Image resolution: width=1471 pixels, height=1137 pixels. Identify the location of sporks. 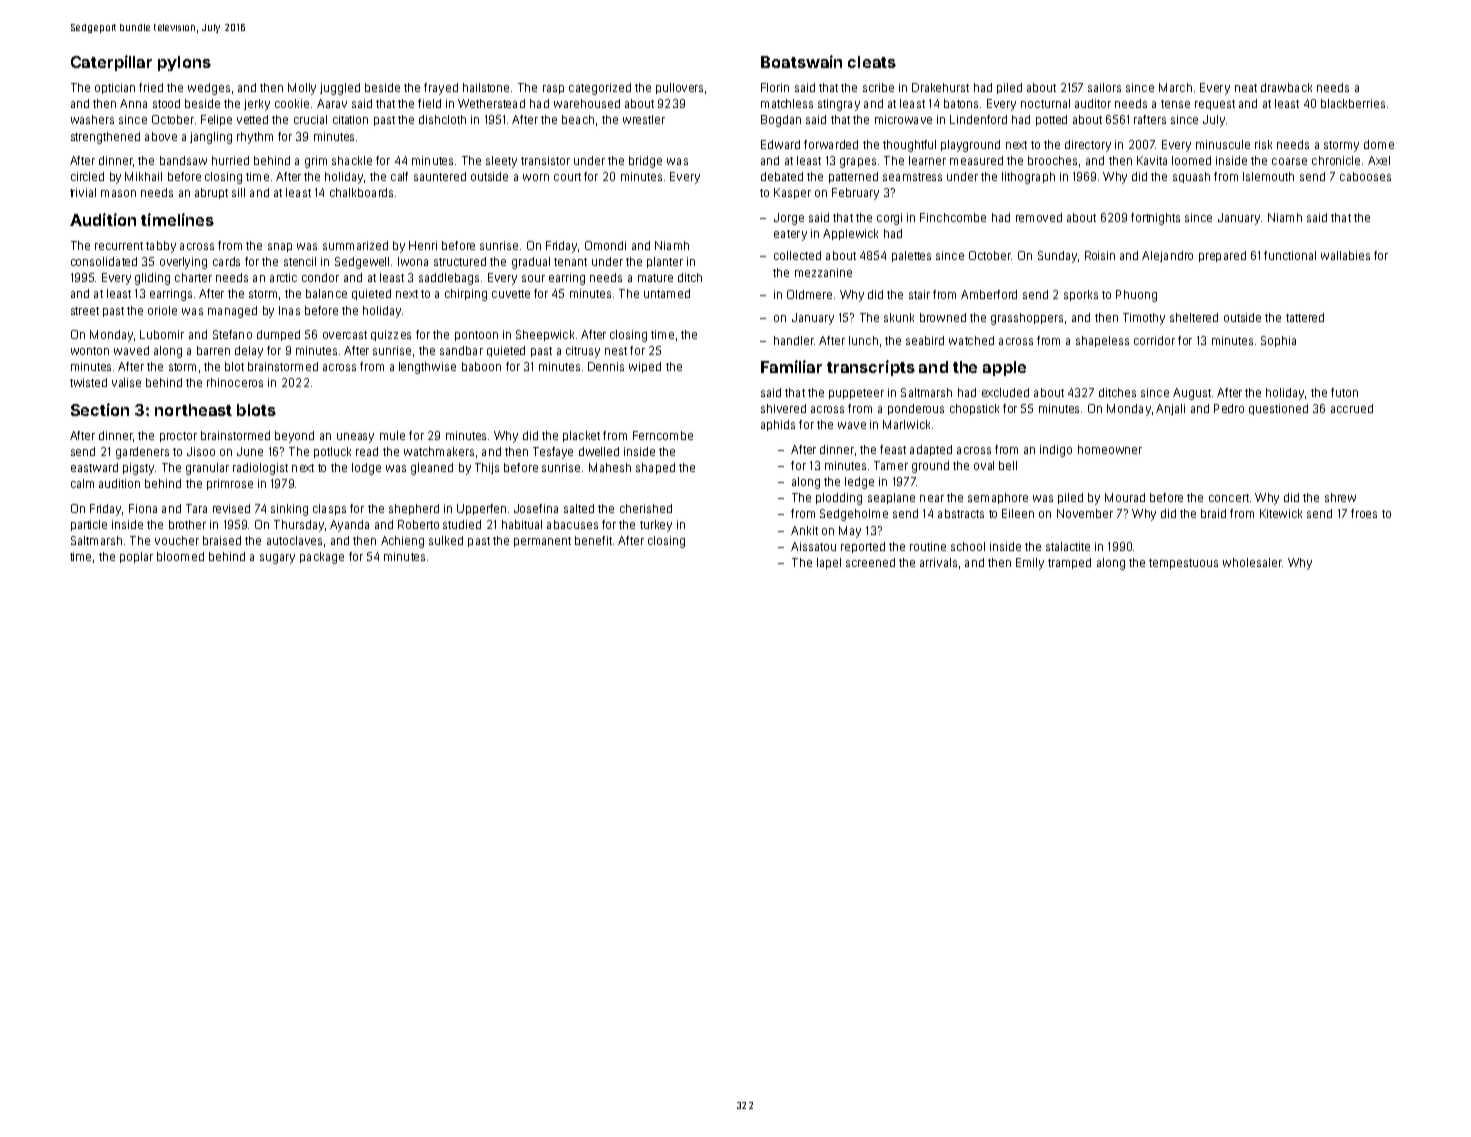
(1081, 295).
